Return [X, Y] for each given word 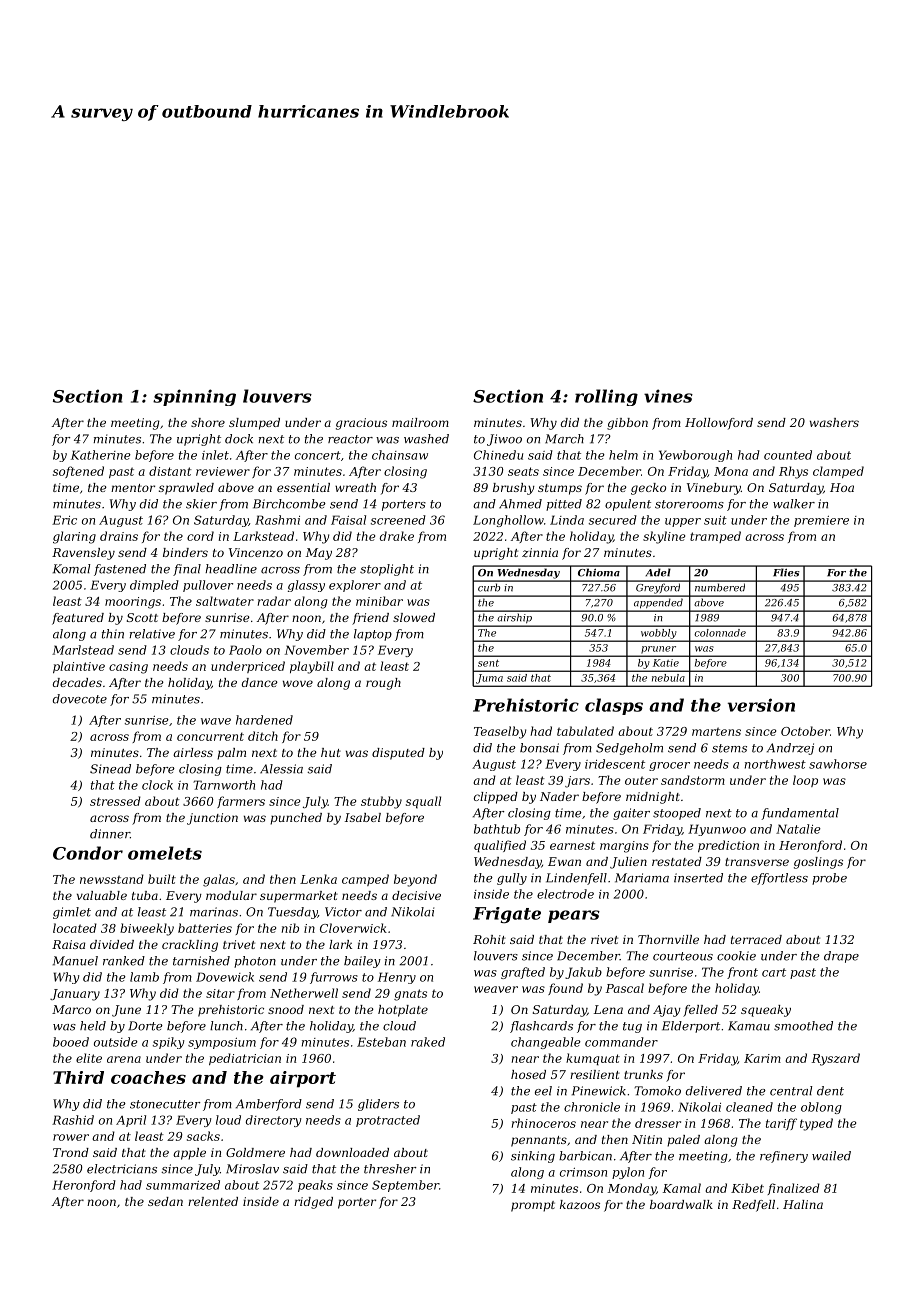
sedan [165, 1201]
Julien [628, 863]
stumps [560, 489]
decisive [416, 895]
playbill [312, 667]
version [761, 705]
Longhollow [508, 521]
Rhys [793, 472]
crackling [190, 946]
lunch [226, 1026]
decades [77, 682]
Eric [64, 520]
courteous [683, 956]
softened [78, 472]
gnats [410, 995]
